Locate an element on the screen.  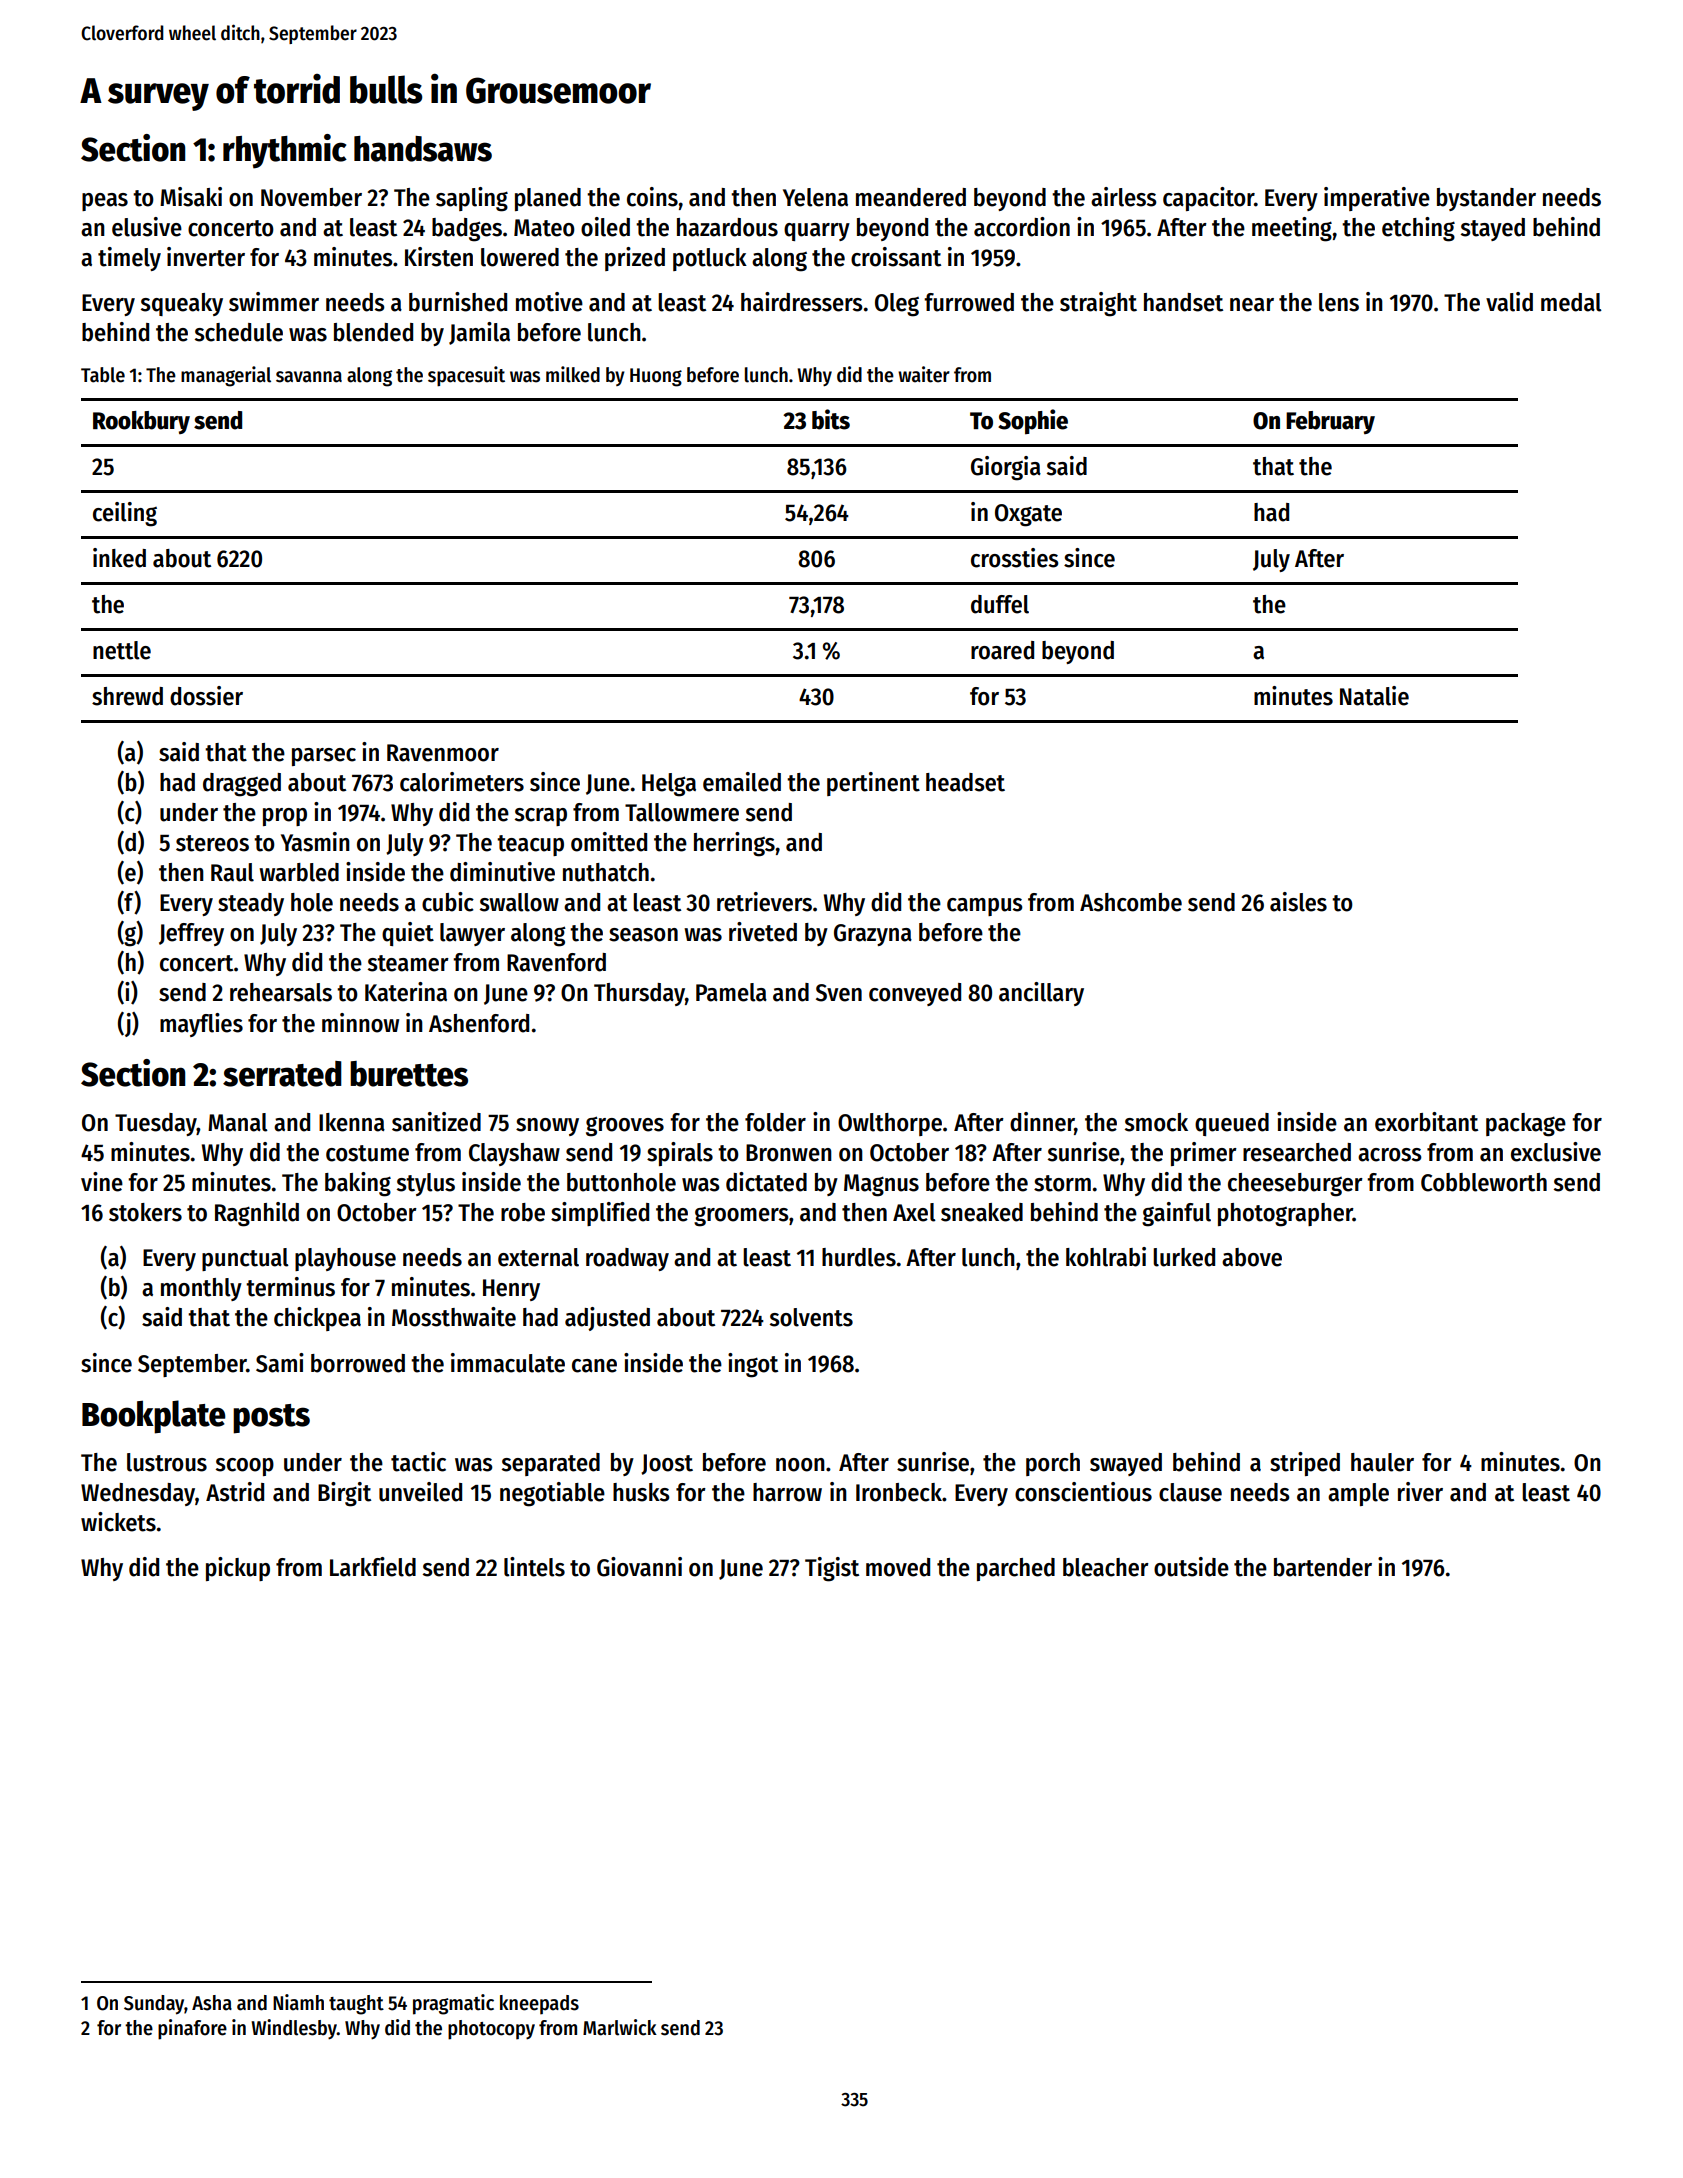
squeaky is located at coordinates (182, 304).
